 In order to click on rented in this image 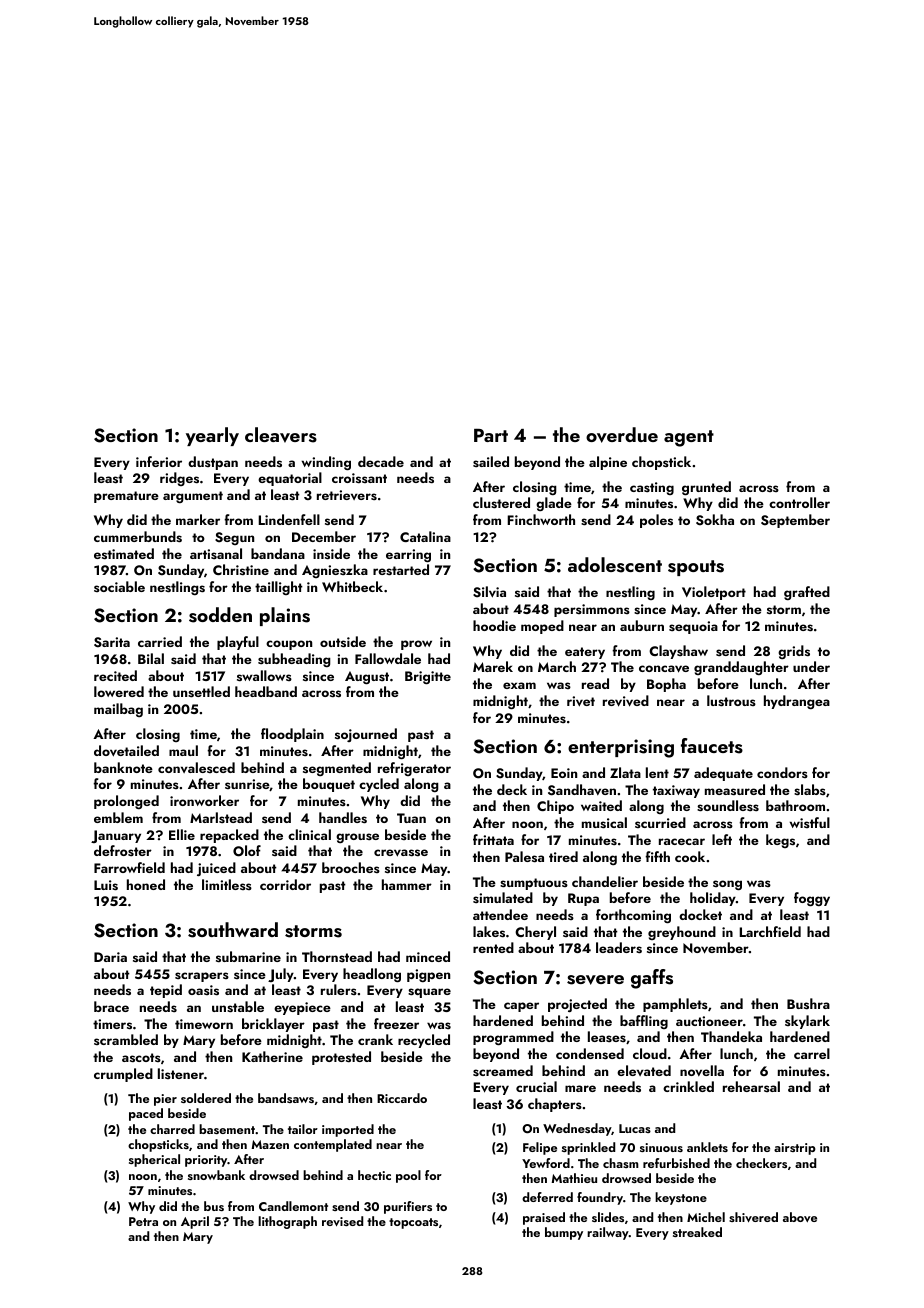, I will do `click(493, 947)`.
